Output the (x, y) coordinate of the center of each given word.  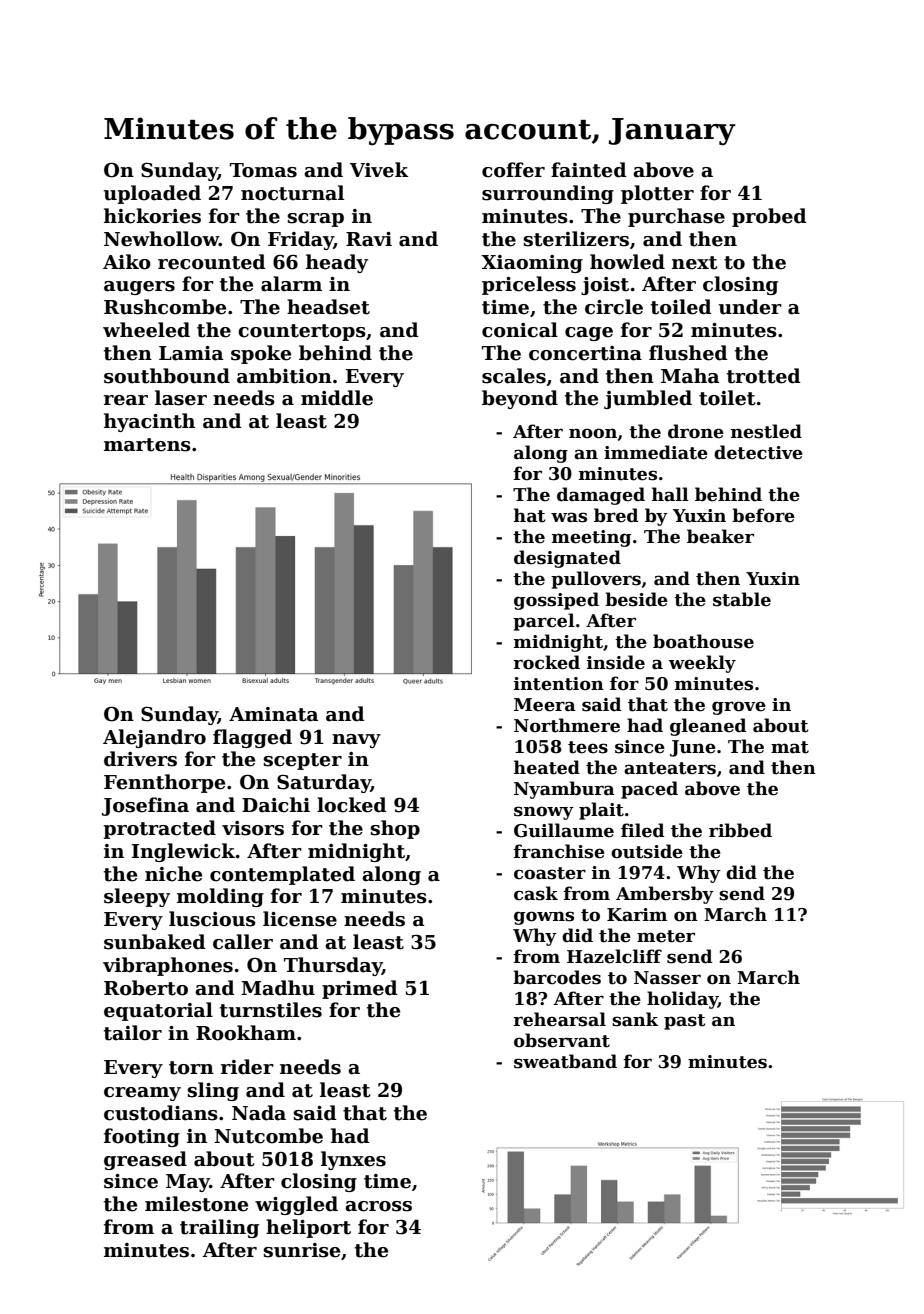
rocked (546, 662)
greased (145, 1160)
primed (360, 989)
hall (670, 494)
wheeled (146, 330)
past (685, 1022)
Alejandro (154, 738)
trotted (764, 376)
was (569, 517)
